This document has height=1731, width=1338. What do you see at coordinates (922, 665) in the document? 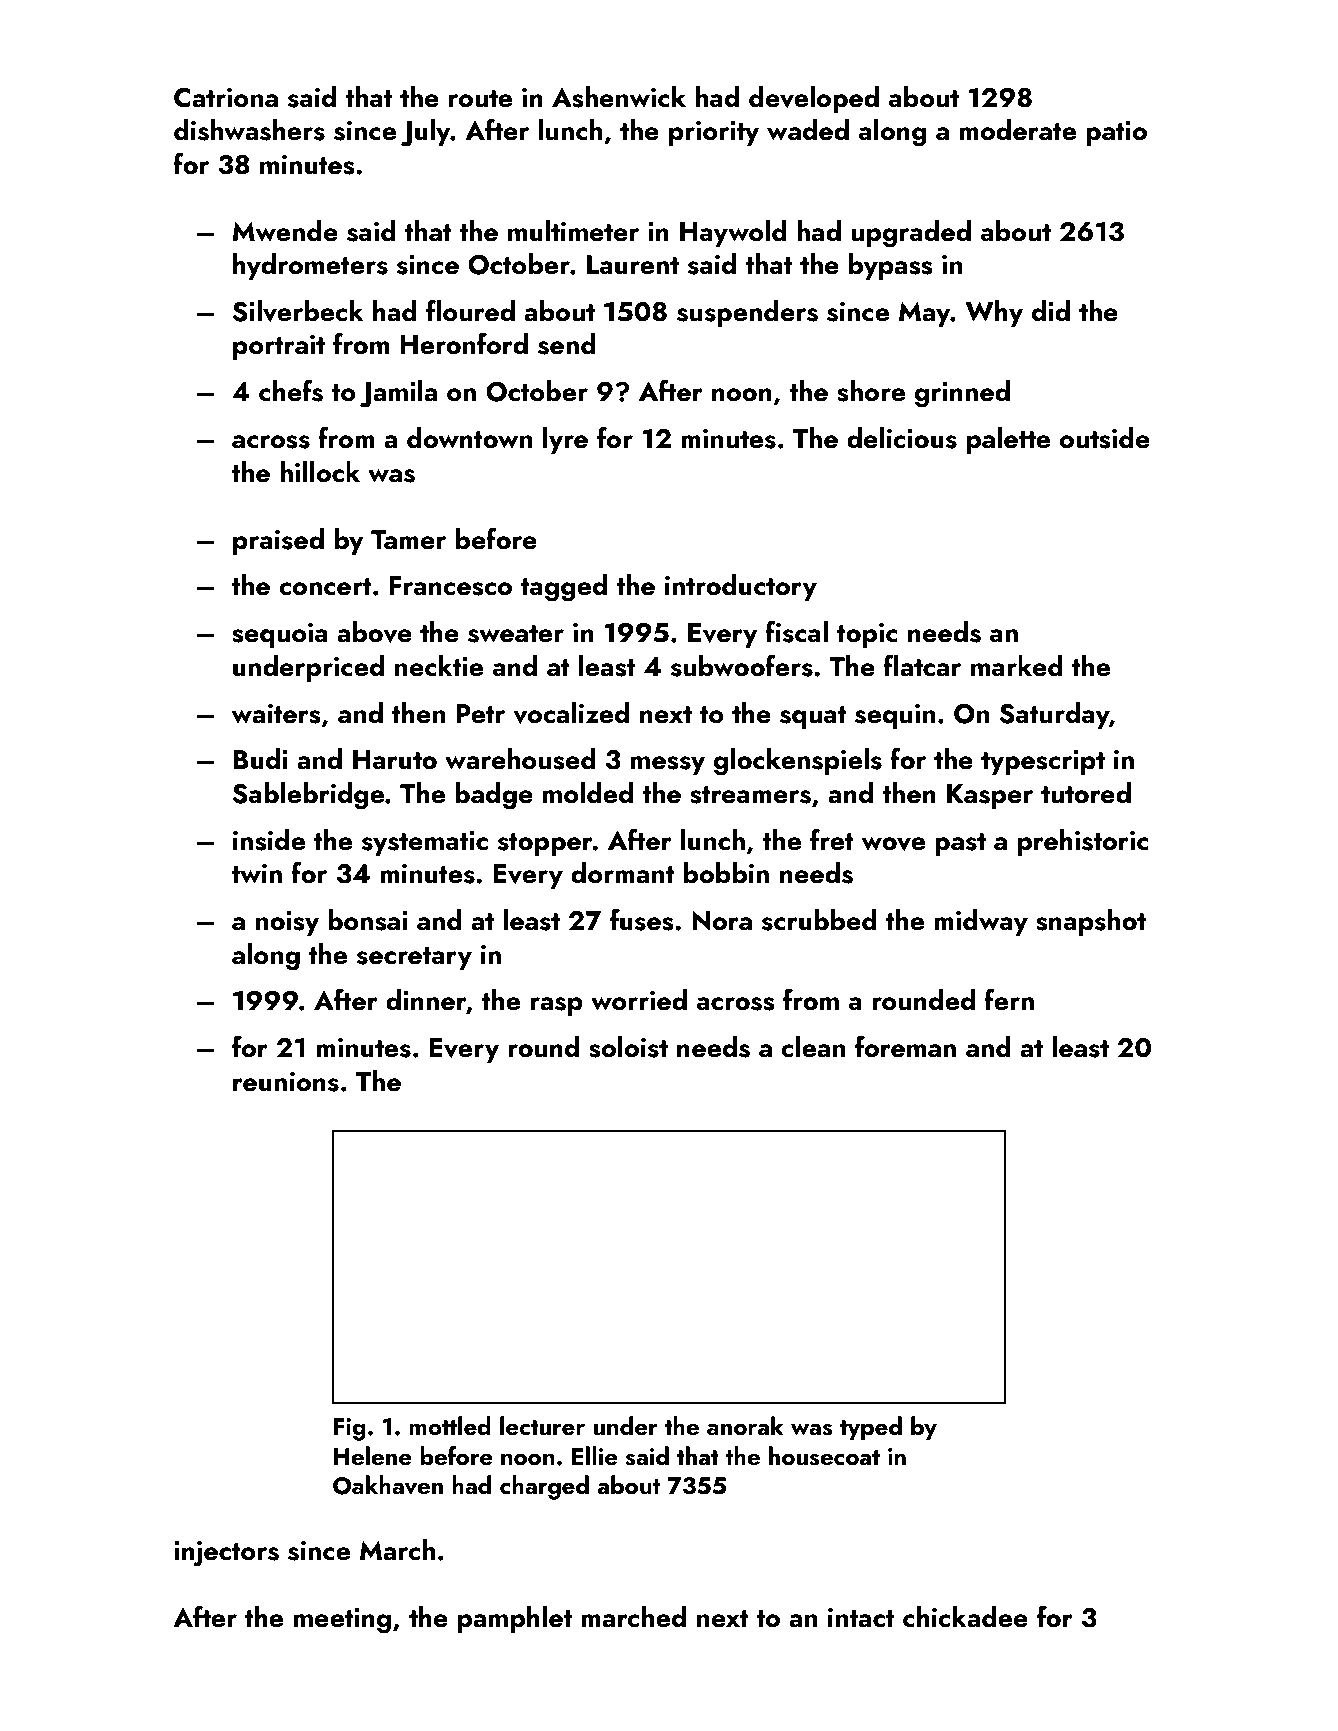
I see `flatcar` at bounding box center [922, 665].
